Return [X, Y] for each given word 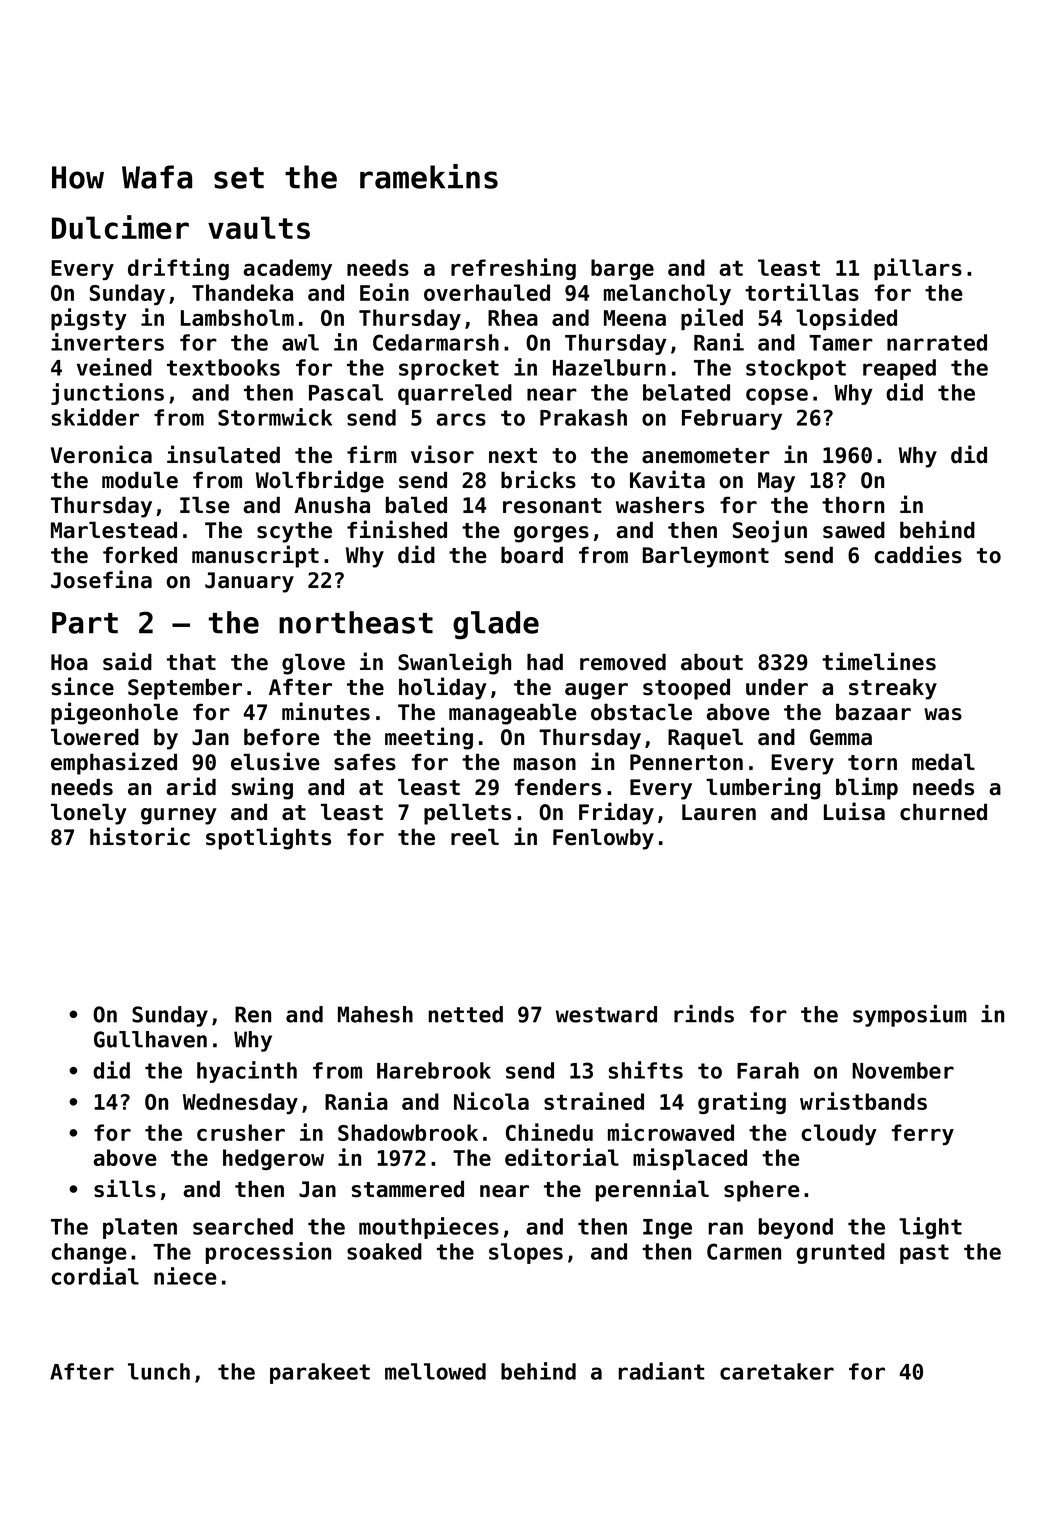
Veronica [101, 454]
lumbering [763, 788]
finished [397, 529]
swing [262, 788]
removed [623, 662]
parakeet [320, 1373]
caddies [918, 554]
